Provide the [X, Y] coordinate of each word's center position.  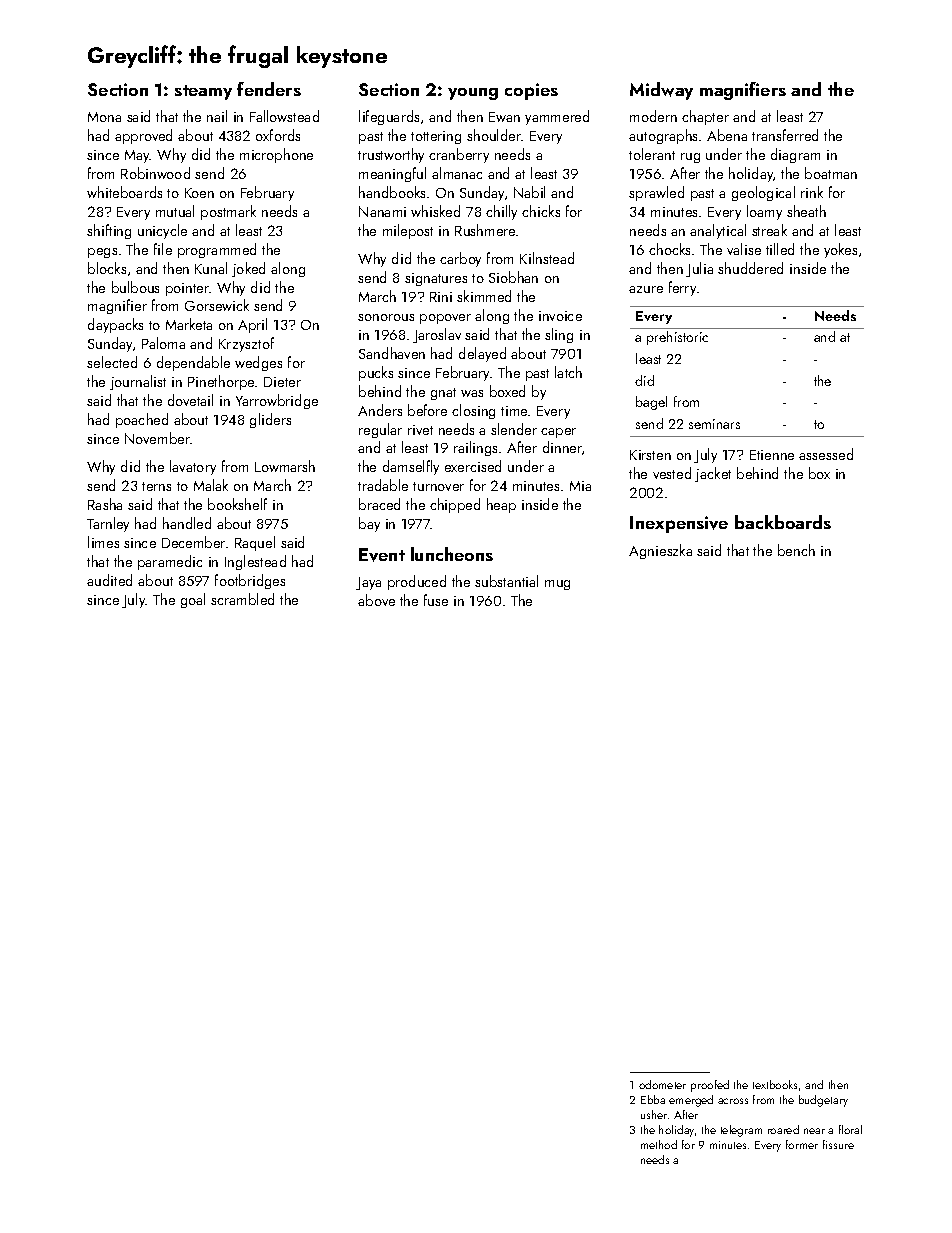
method [659, 1144]
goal [193, 600]
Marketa [189, 324]
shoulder [494, 135]
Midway [661, 91]
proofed [710, 1086]
